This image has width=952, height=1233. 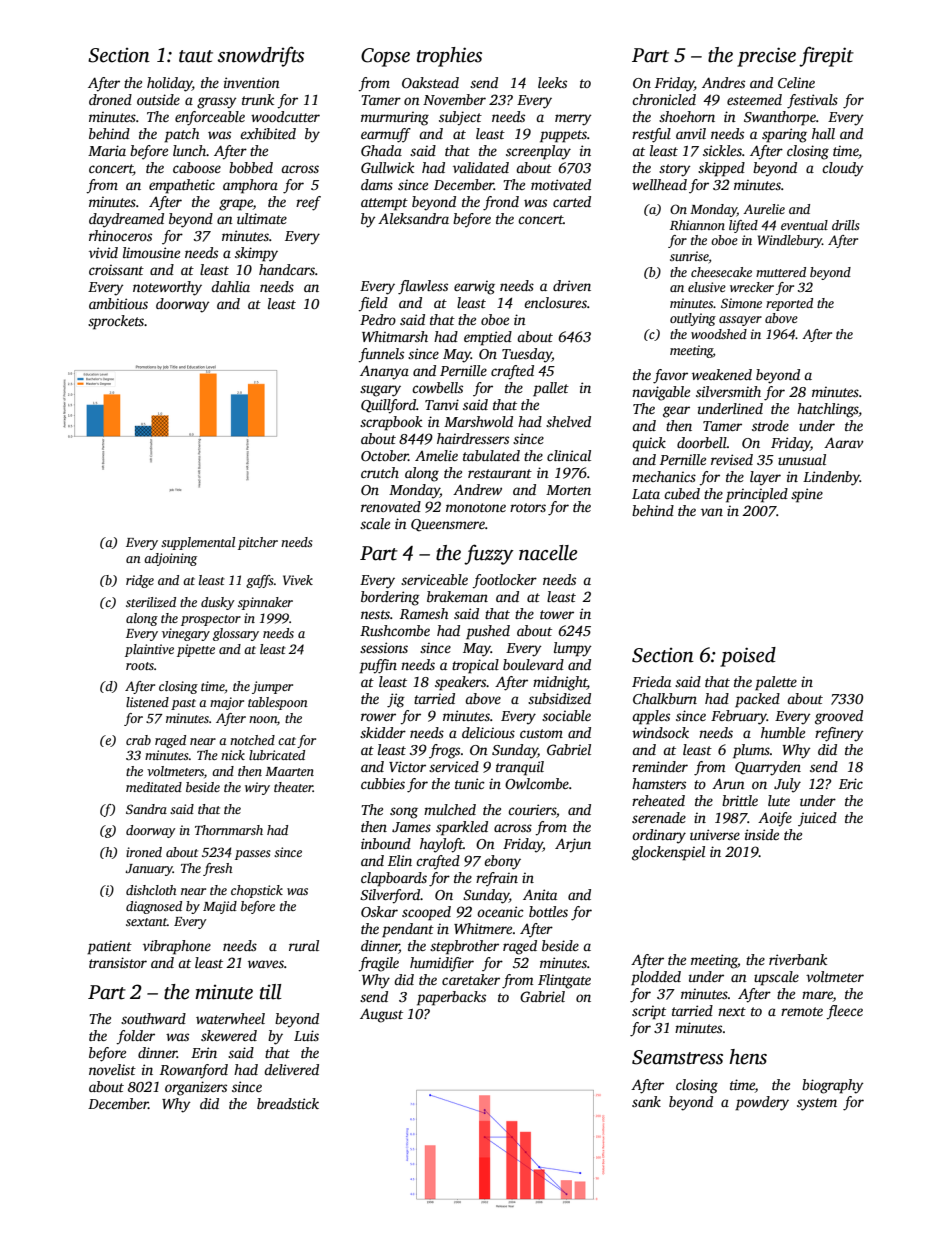 What do you see at coordinates (826, 56) in the image?
I see `firepit` at bounding box center [826, 56].
